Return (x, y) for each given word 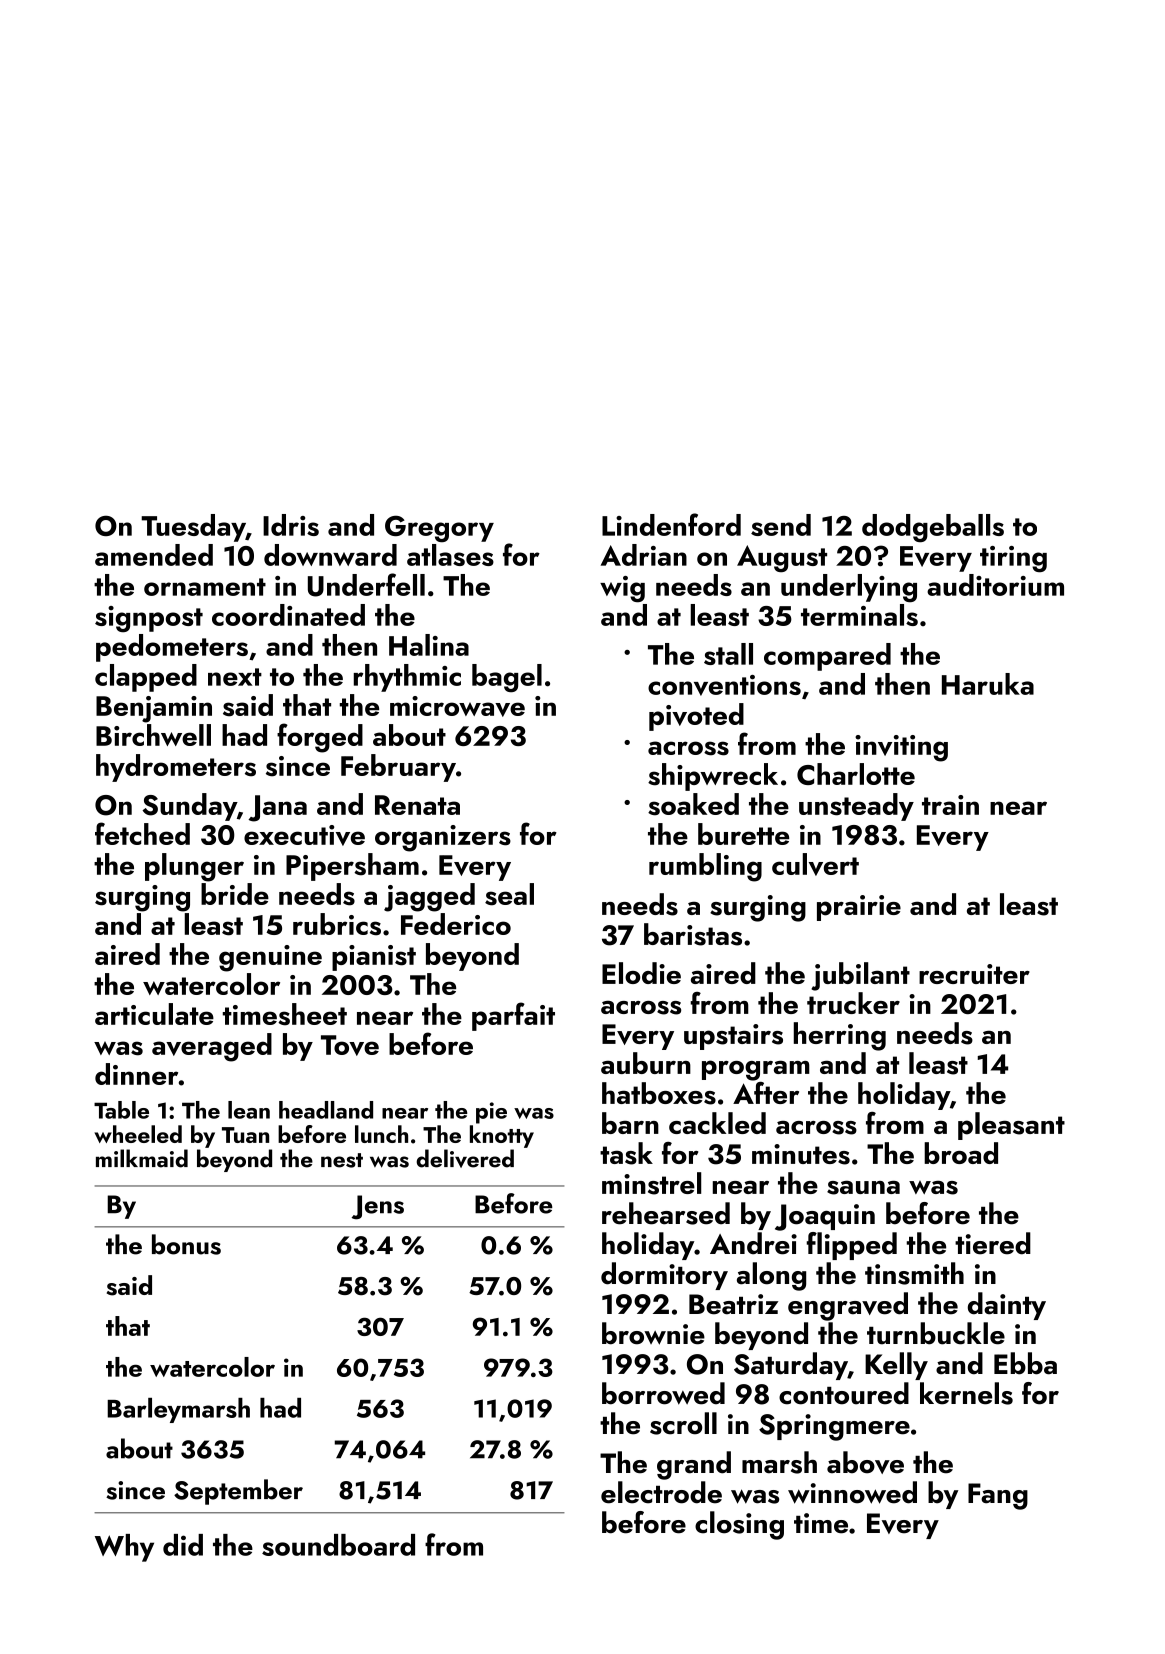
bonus (186, 1244)
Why (124, 1548)
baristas (693, 934)
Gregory (439, 529)
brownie (653, 1333)
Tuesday (193, 528)
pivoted (696, 717)
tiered (993, 1243)
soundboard (338, 1545)
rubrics (337, 924)
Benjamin (154, 709)
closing (739, 1525)
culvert (815, 864)
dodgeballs (933, 528)
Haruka (988, 684)
